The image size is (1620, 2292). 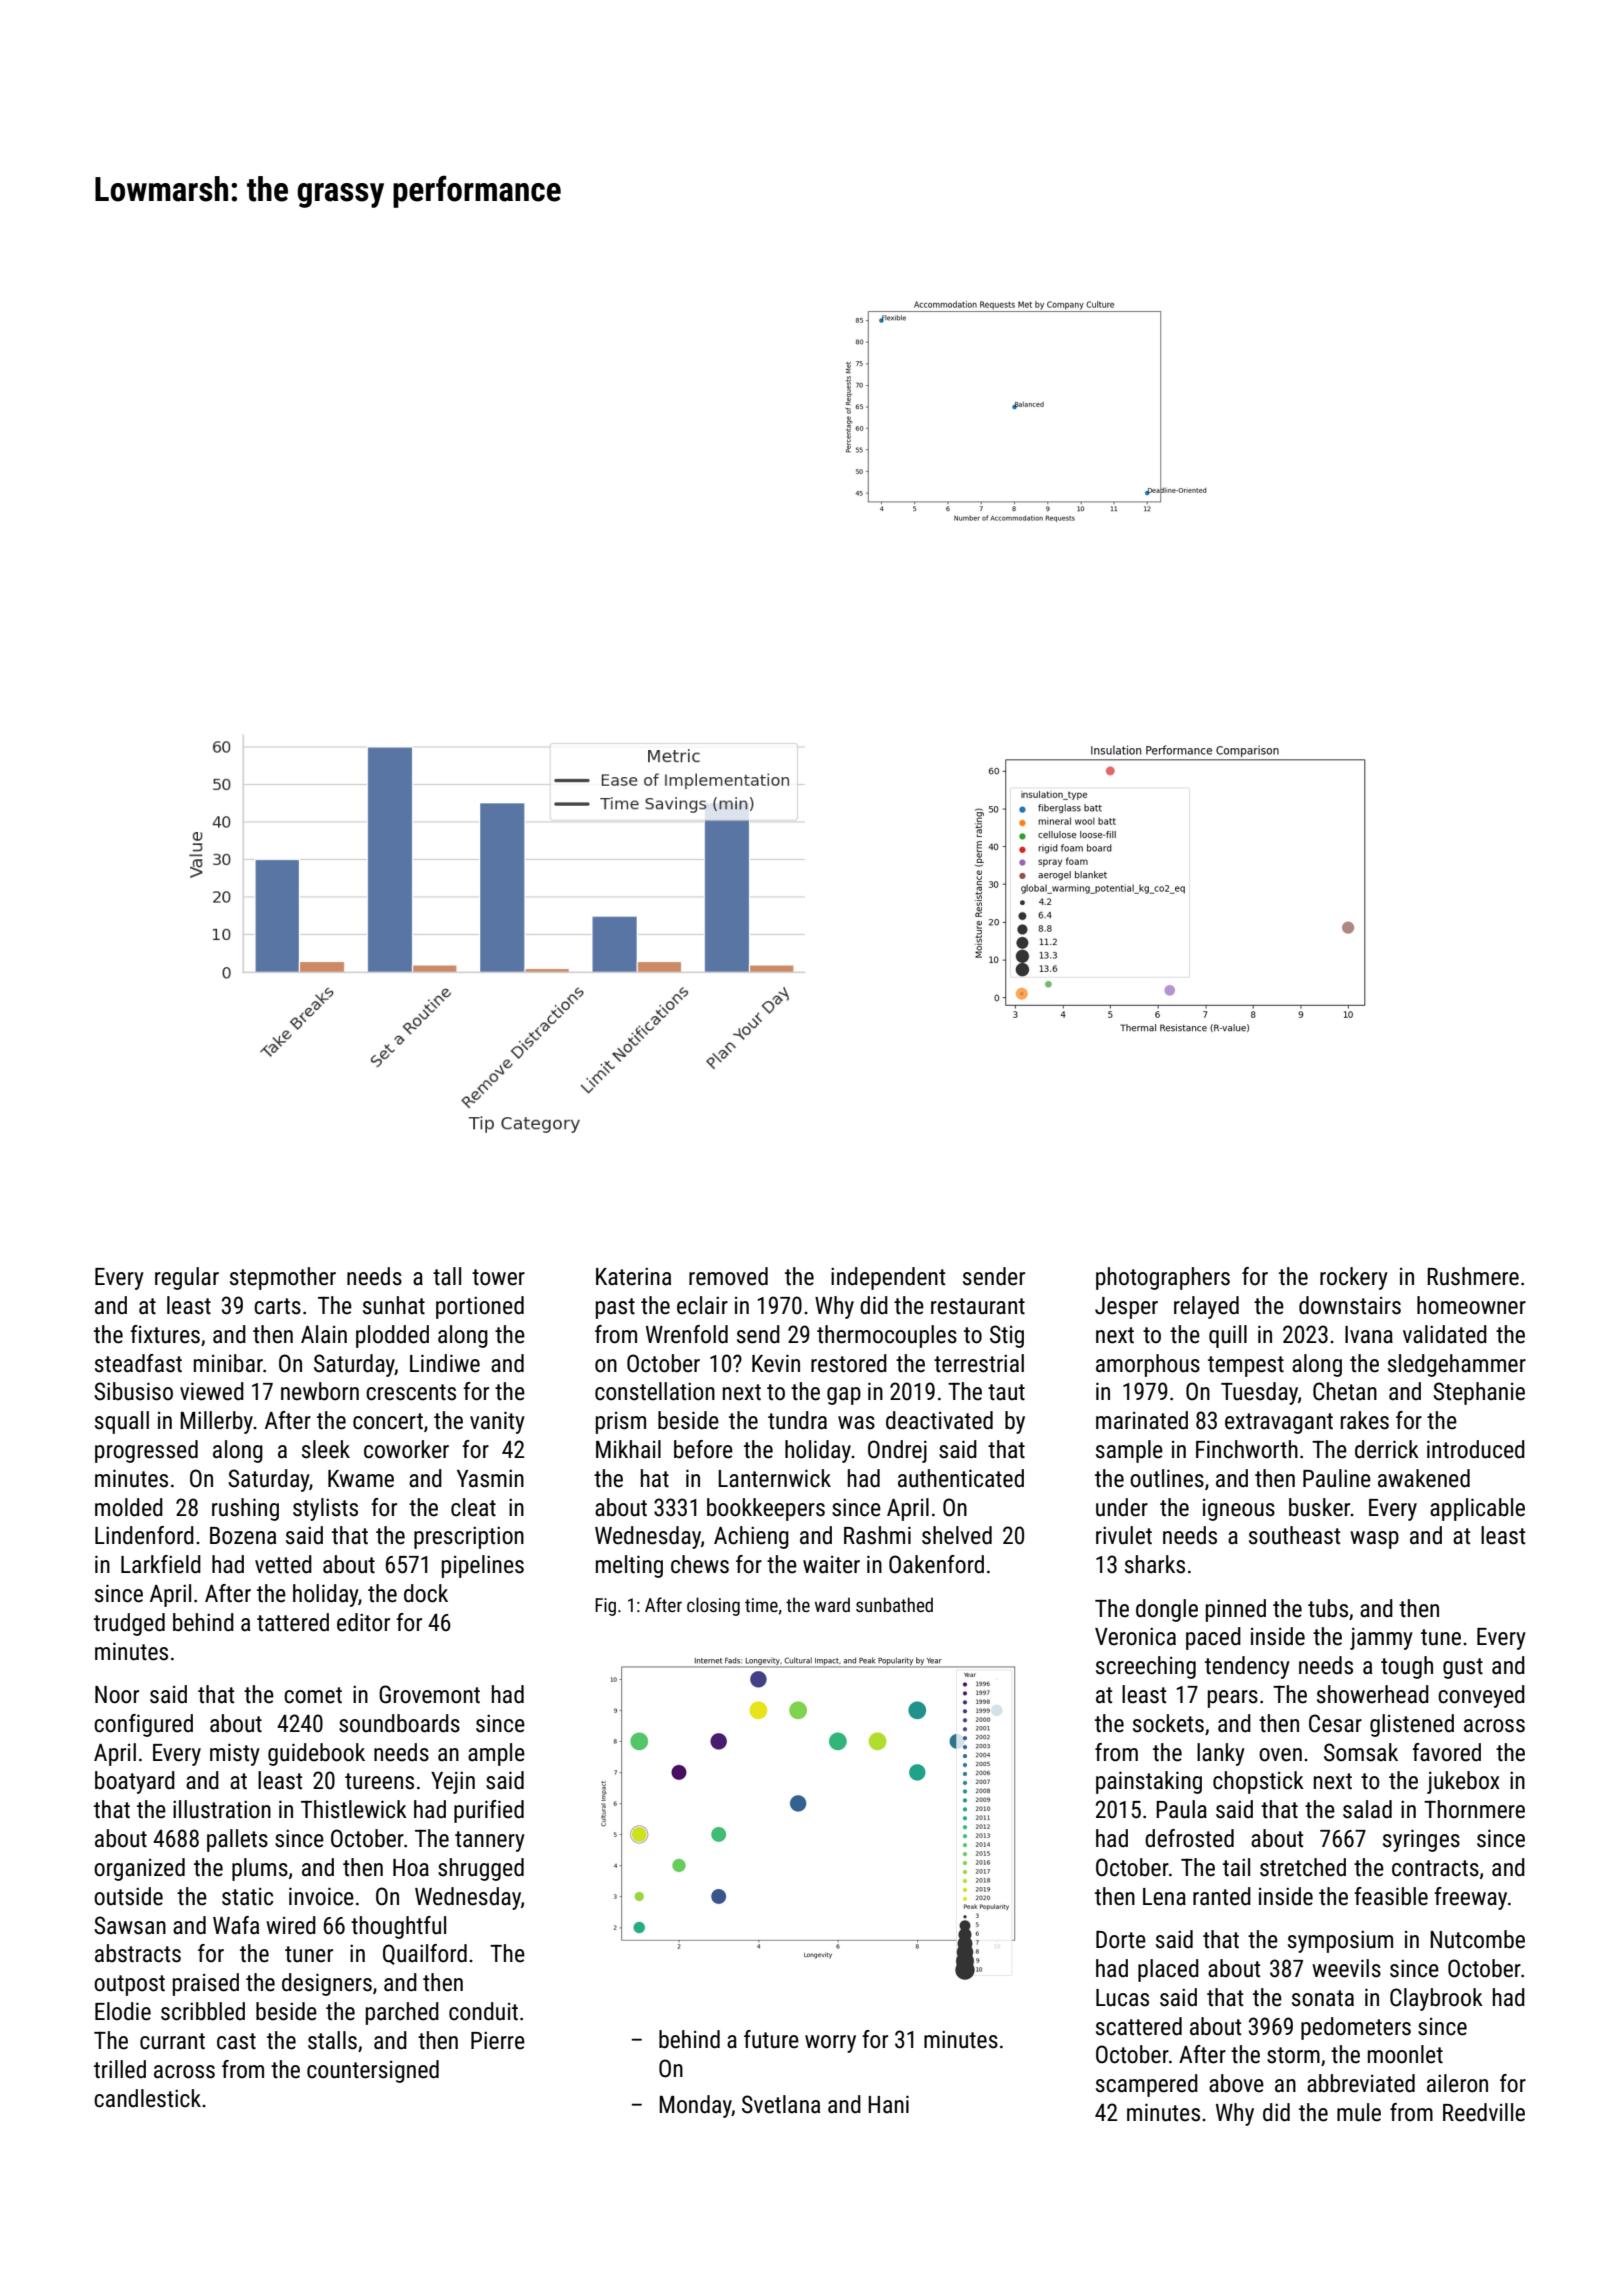 What do you see at coordinates (147, 2098) in the document?
I see `candlestick` at bounding box center [147, 2098].
